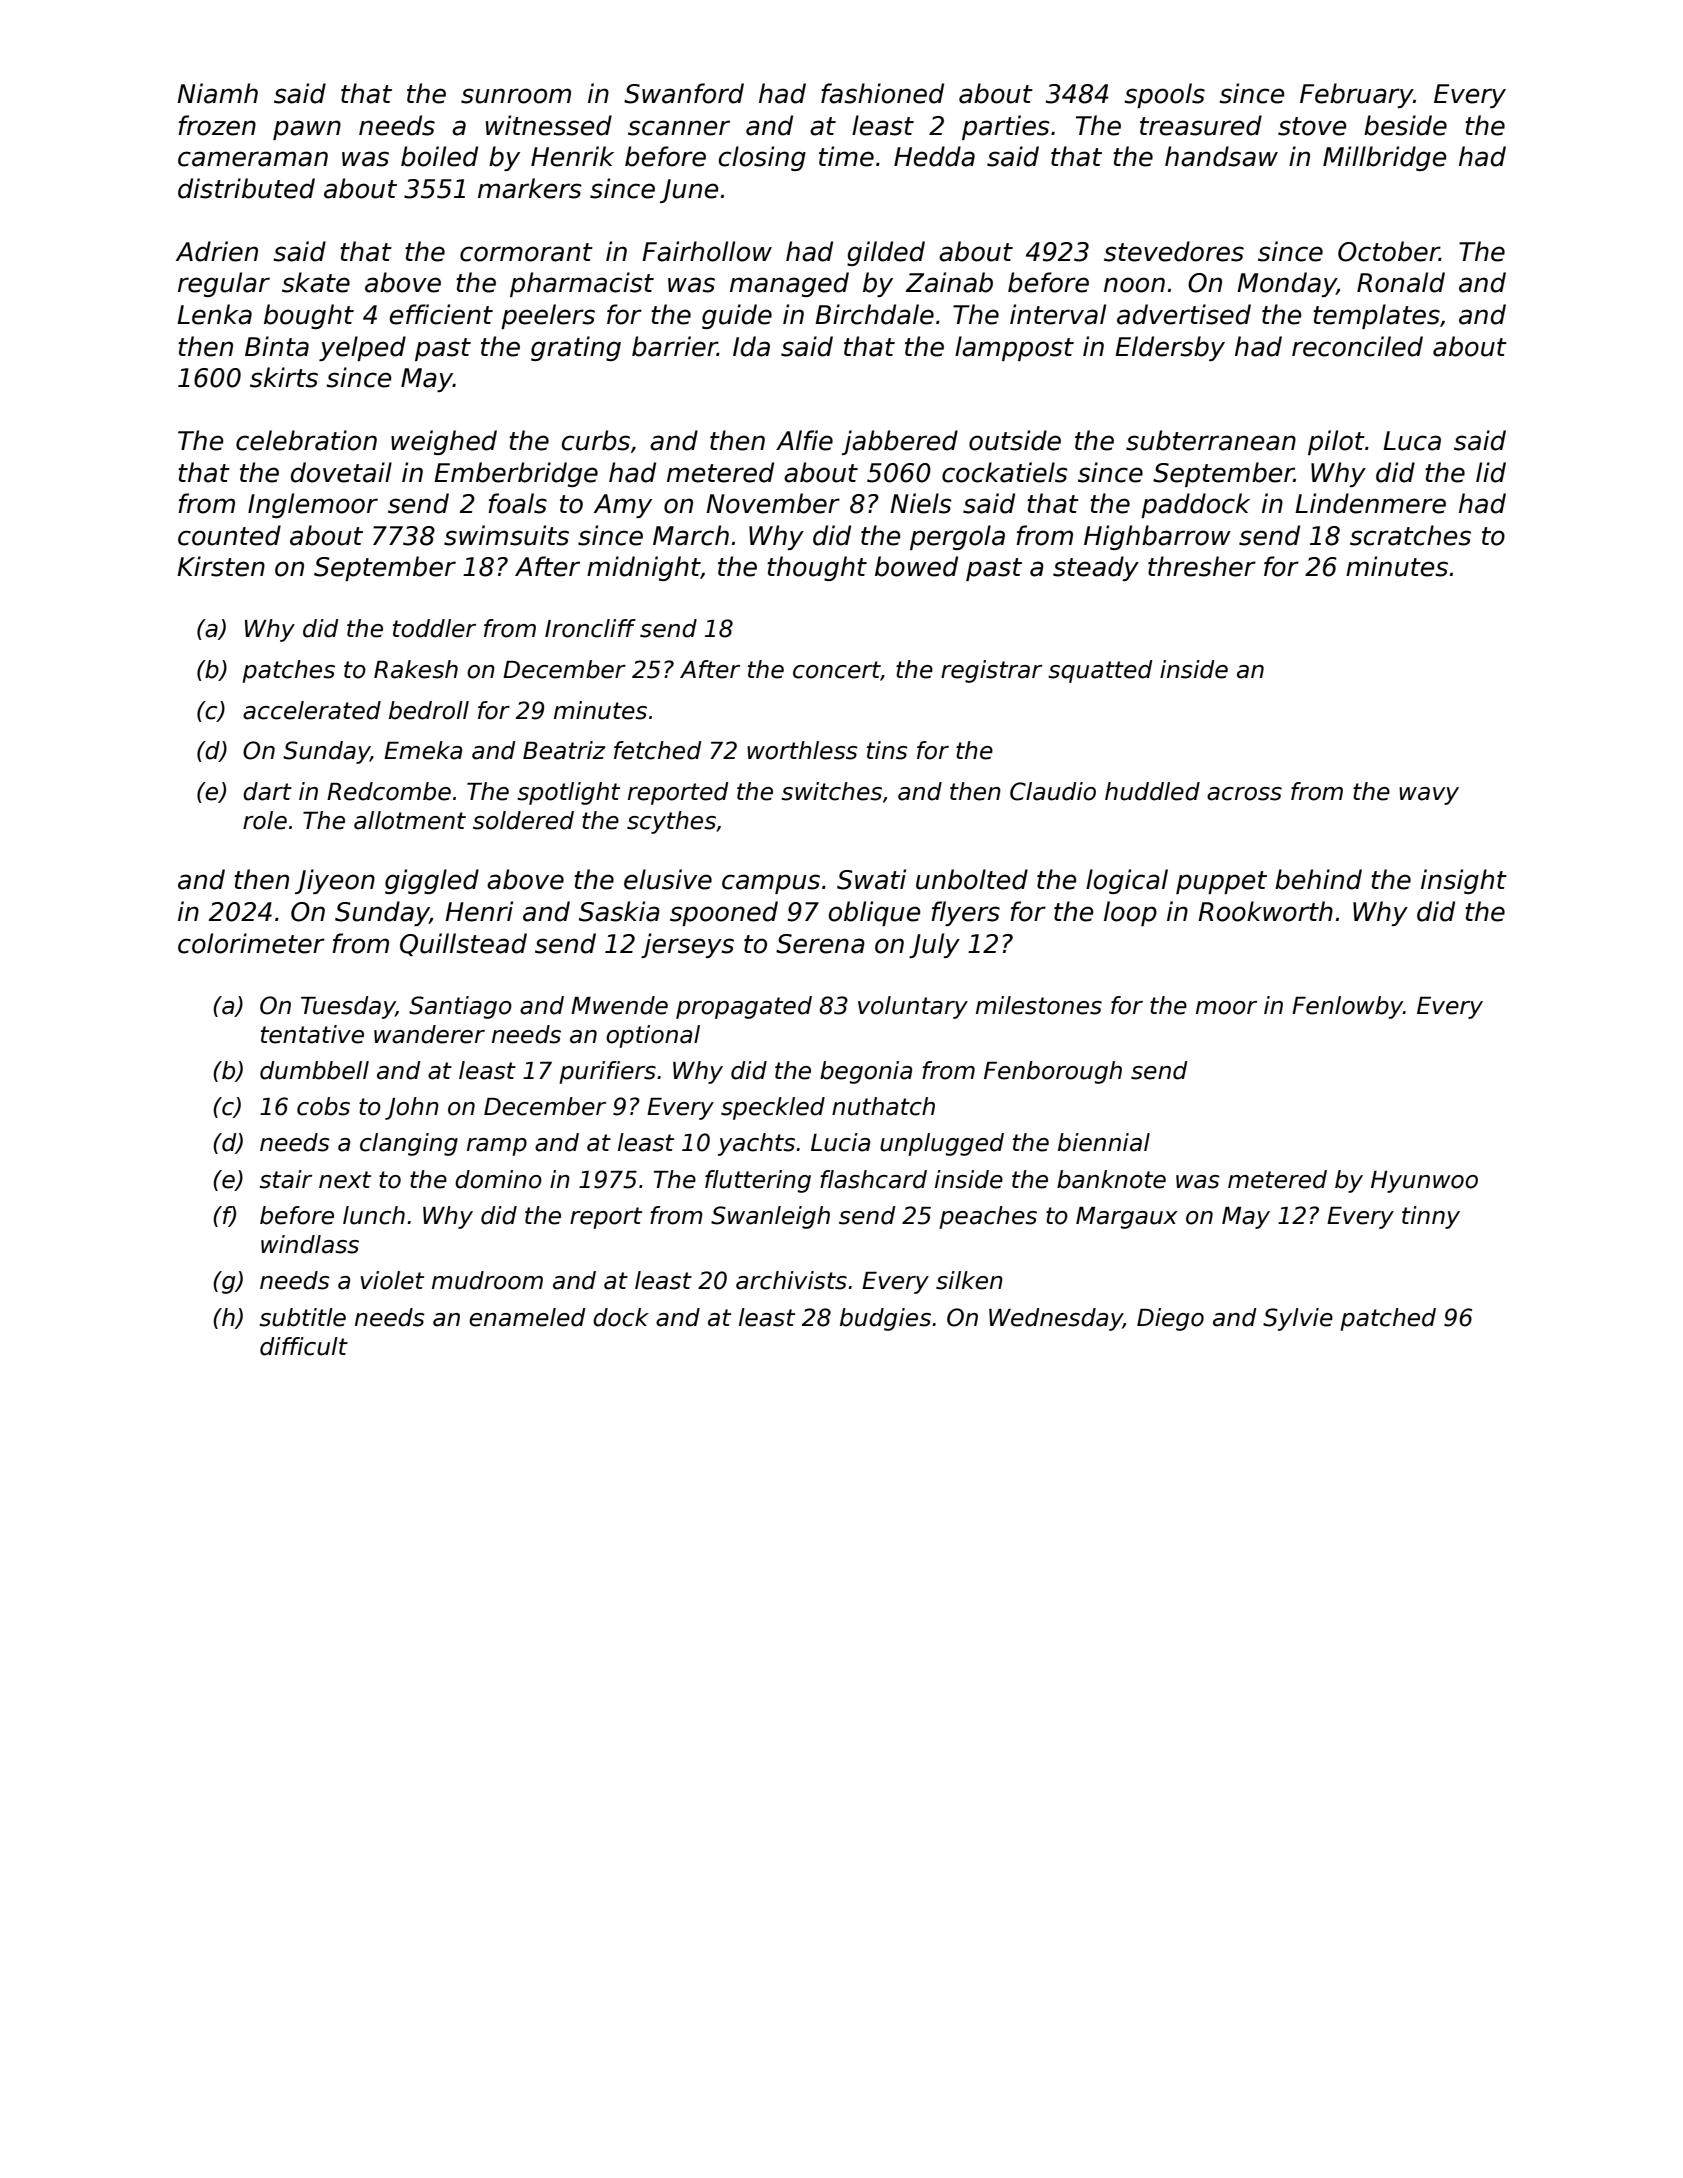 The width and height of the page is (1683, 2178). What do you see at coordinates (498, 1179) in the page?
I see `domino` at bounding box center [498, 1179].
